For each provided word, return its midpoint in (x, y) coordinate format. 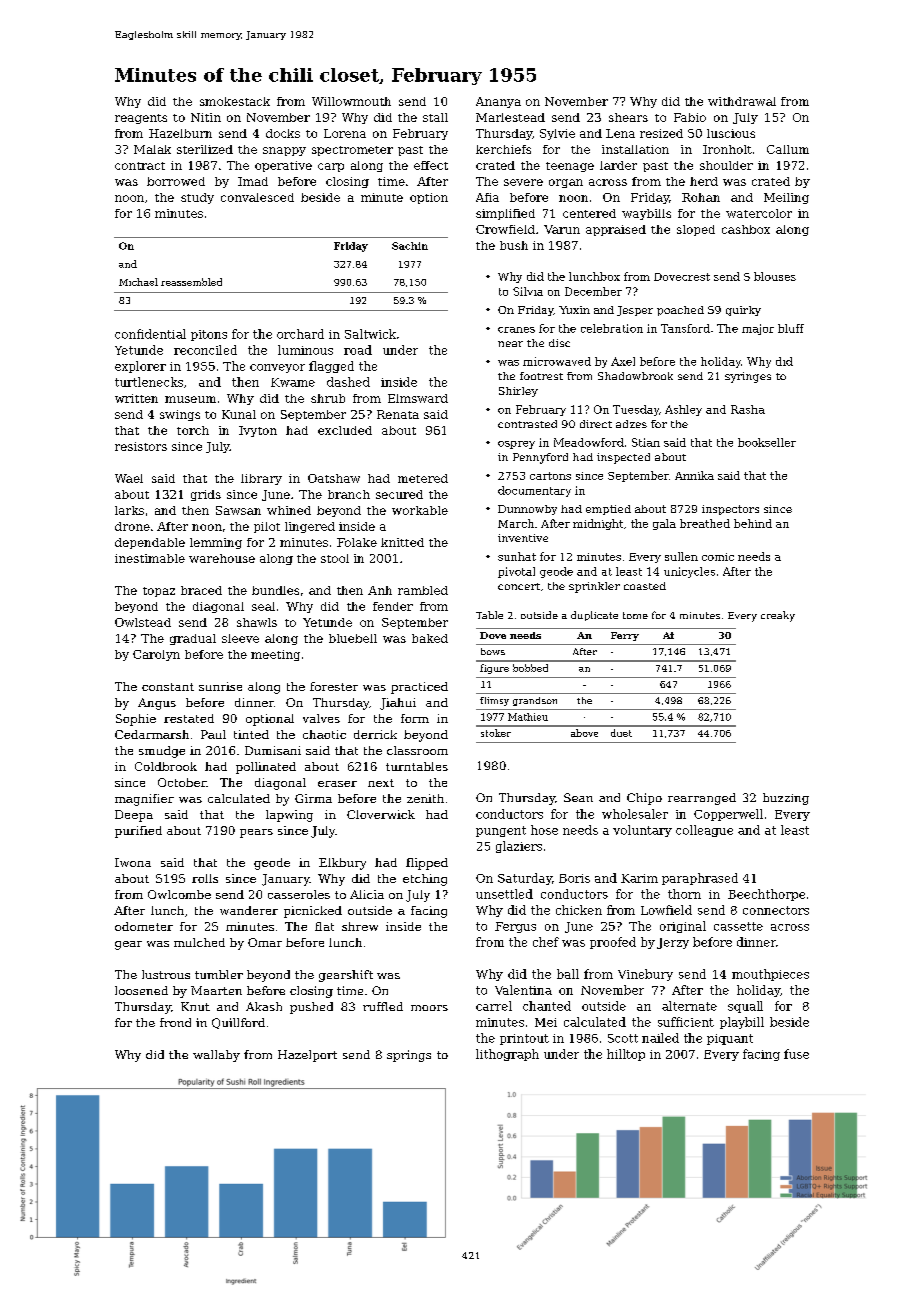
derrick (375, 734)
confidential (150, 334)
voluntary (642, 831)
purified (138, 832)
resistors (141, 446)
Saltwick (370, 334)
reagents (141, 119)
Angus (157, 704)
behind (753, 523)
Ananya (498, 102)
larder (618, 165)
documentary (534, 491)
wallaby (216, 1056)
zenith (425, 798)
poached (680, 311)
